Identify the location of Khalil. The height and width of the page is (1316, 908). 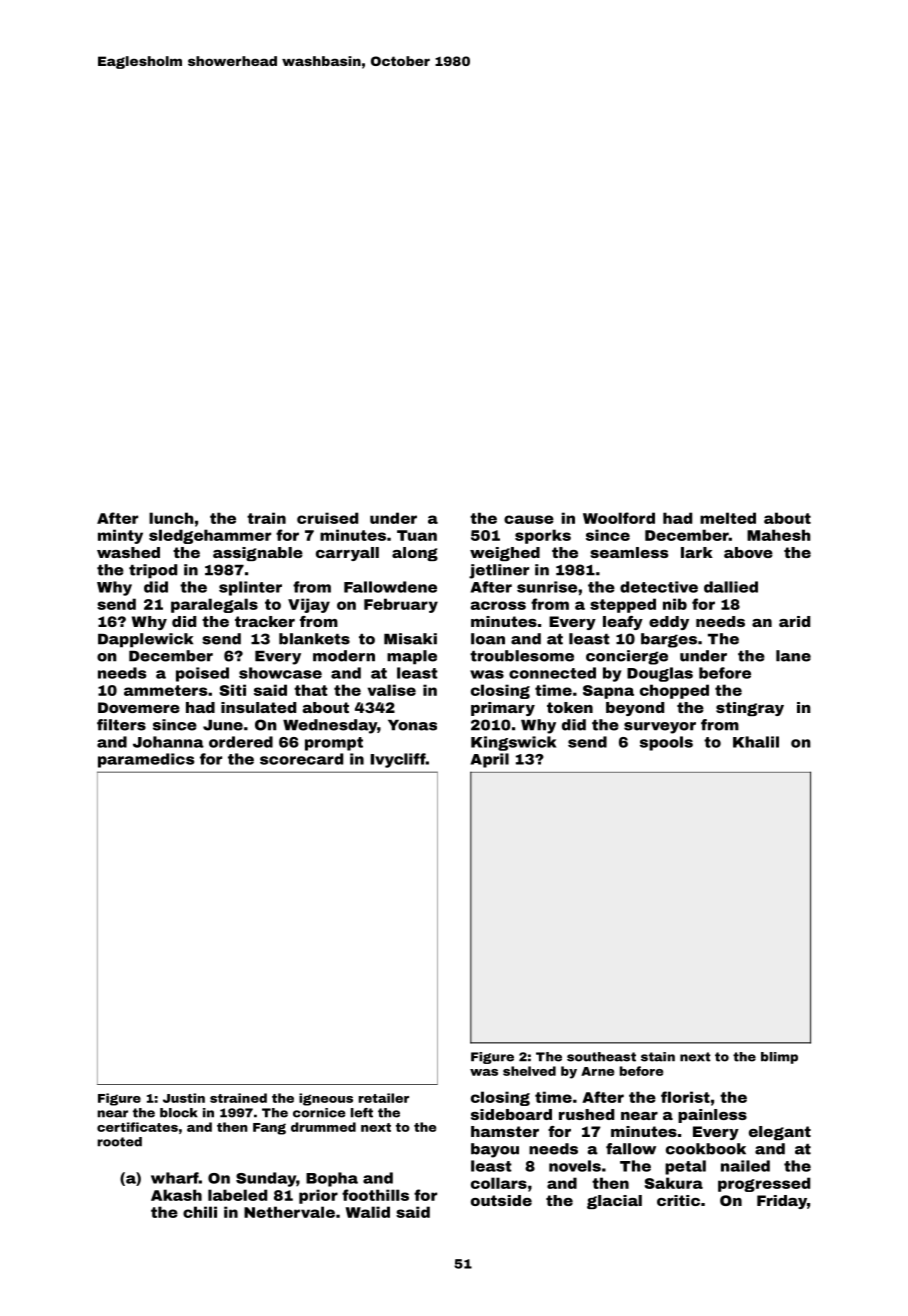
(756, 742).
